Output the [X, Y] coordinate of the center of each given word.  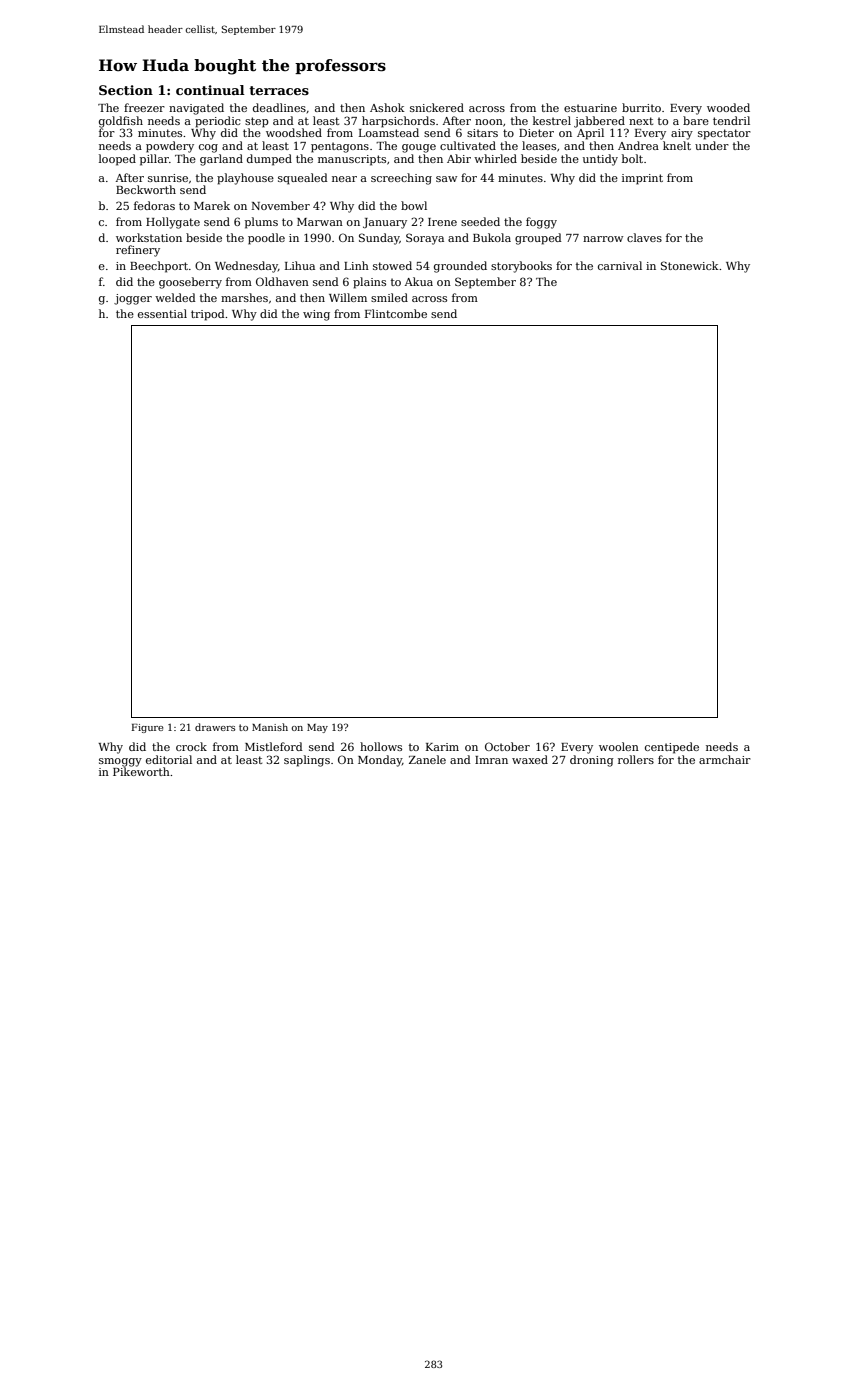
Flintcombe [396, 313]
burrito [641, 107]
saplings [307, 761]
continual [210, 90]
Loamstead [389, 132]
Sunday [379, 239]
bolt [632, 158]
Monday [380, 761]
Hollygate [173, 223]
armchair [725, 759]
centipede [672, 748]
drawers [215, 727]
